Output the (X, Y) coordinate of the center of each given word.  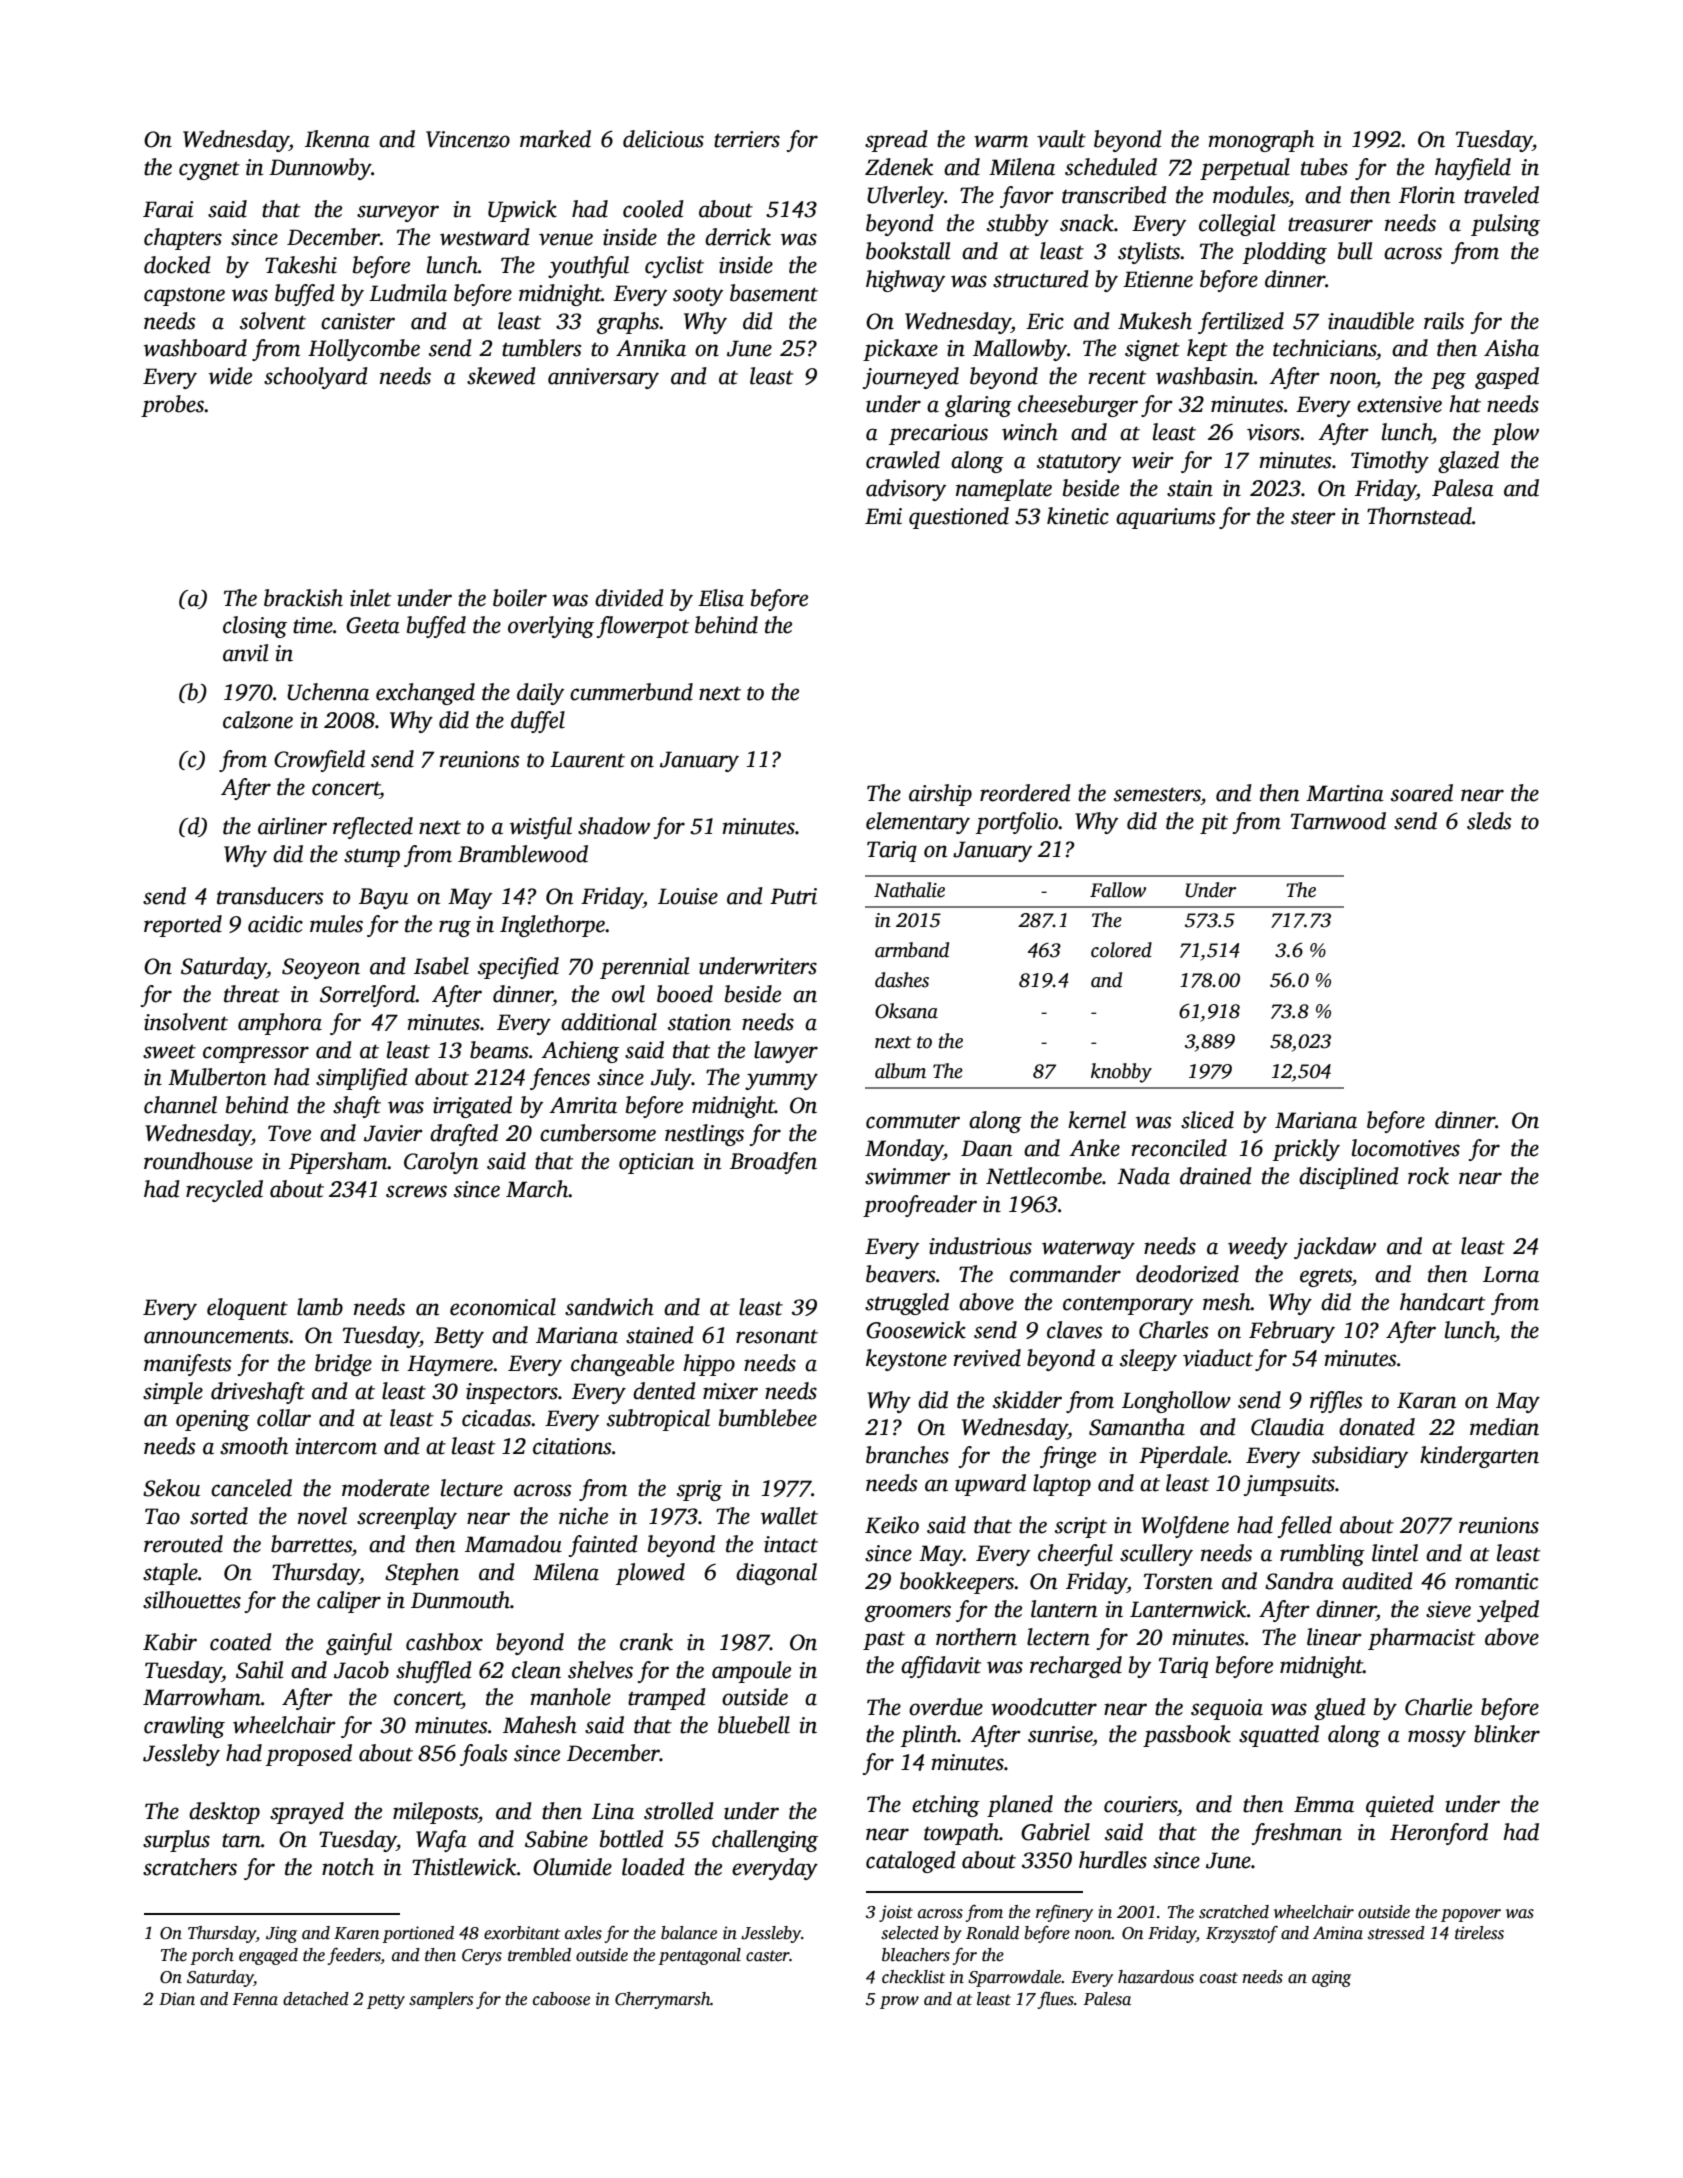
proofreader (920, 1206)
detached (316, 1999)
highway (905, 281)
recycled (224, 1191)
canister (358, 321)
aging (1331, 1978)
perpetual (1245, 169)
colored (1121, 950)
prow (899, 2002)
